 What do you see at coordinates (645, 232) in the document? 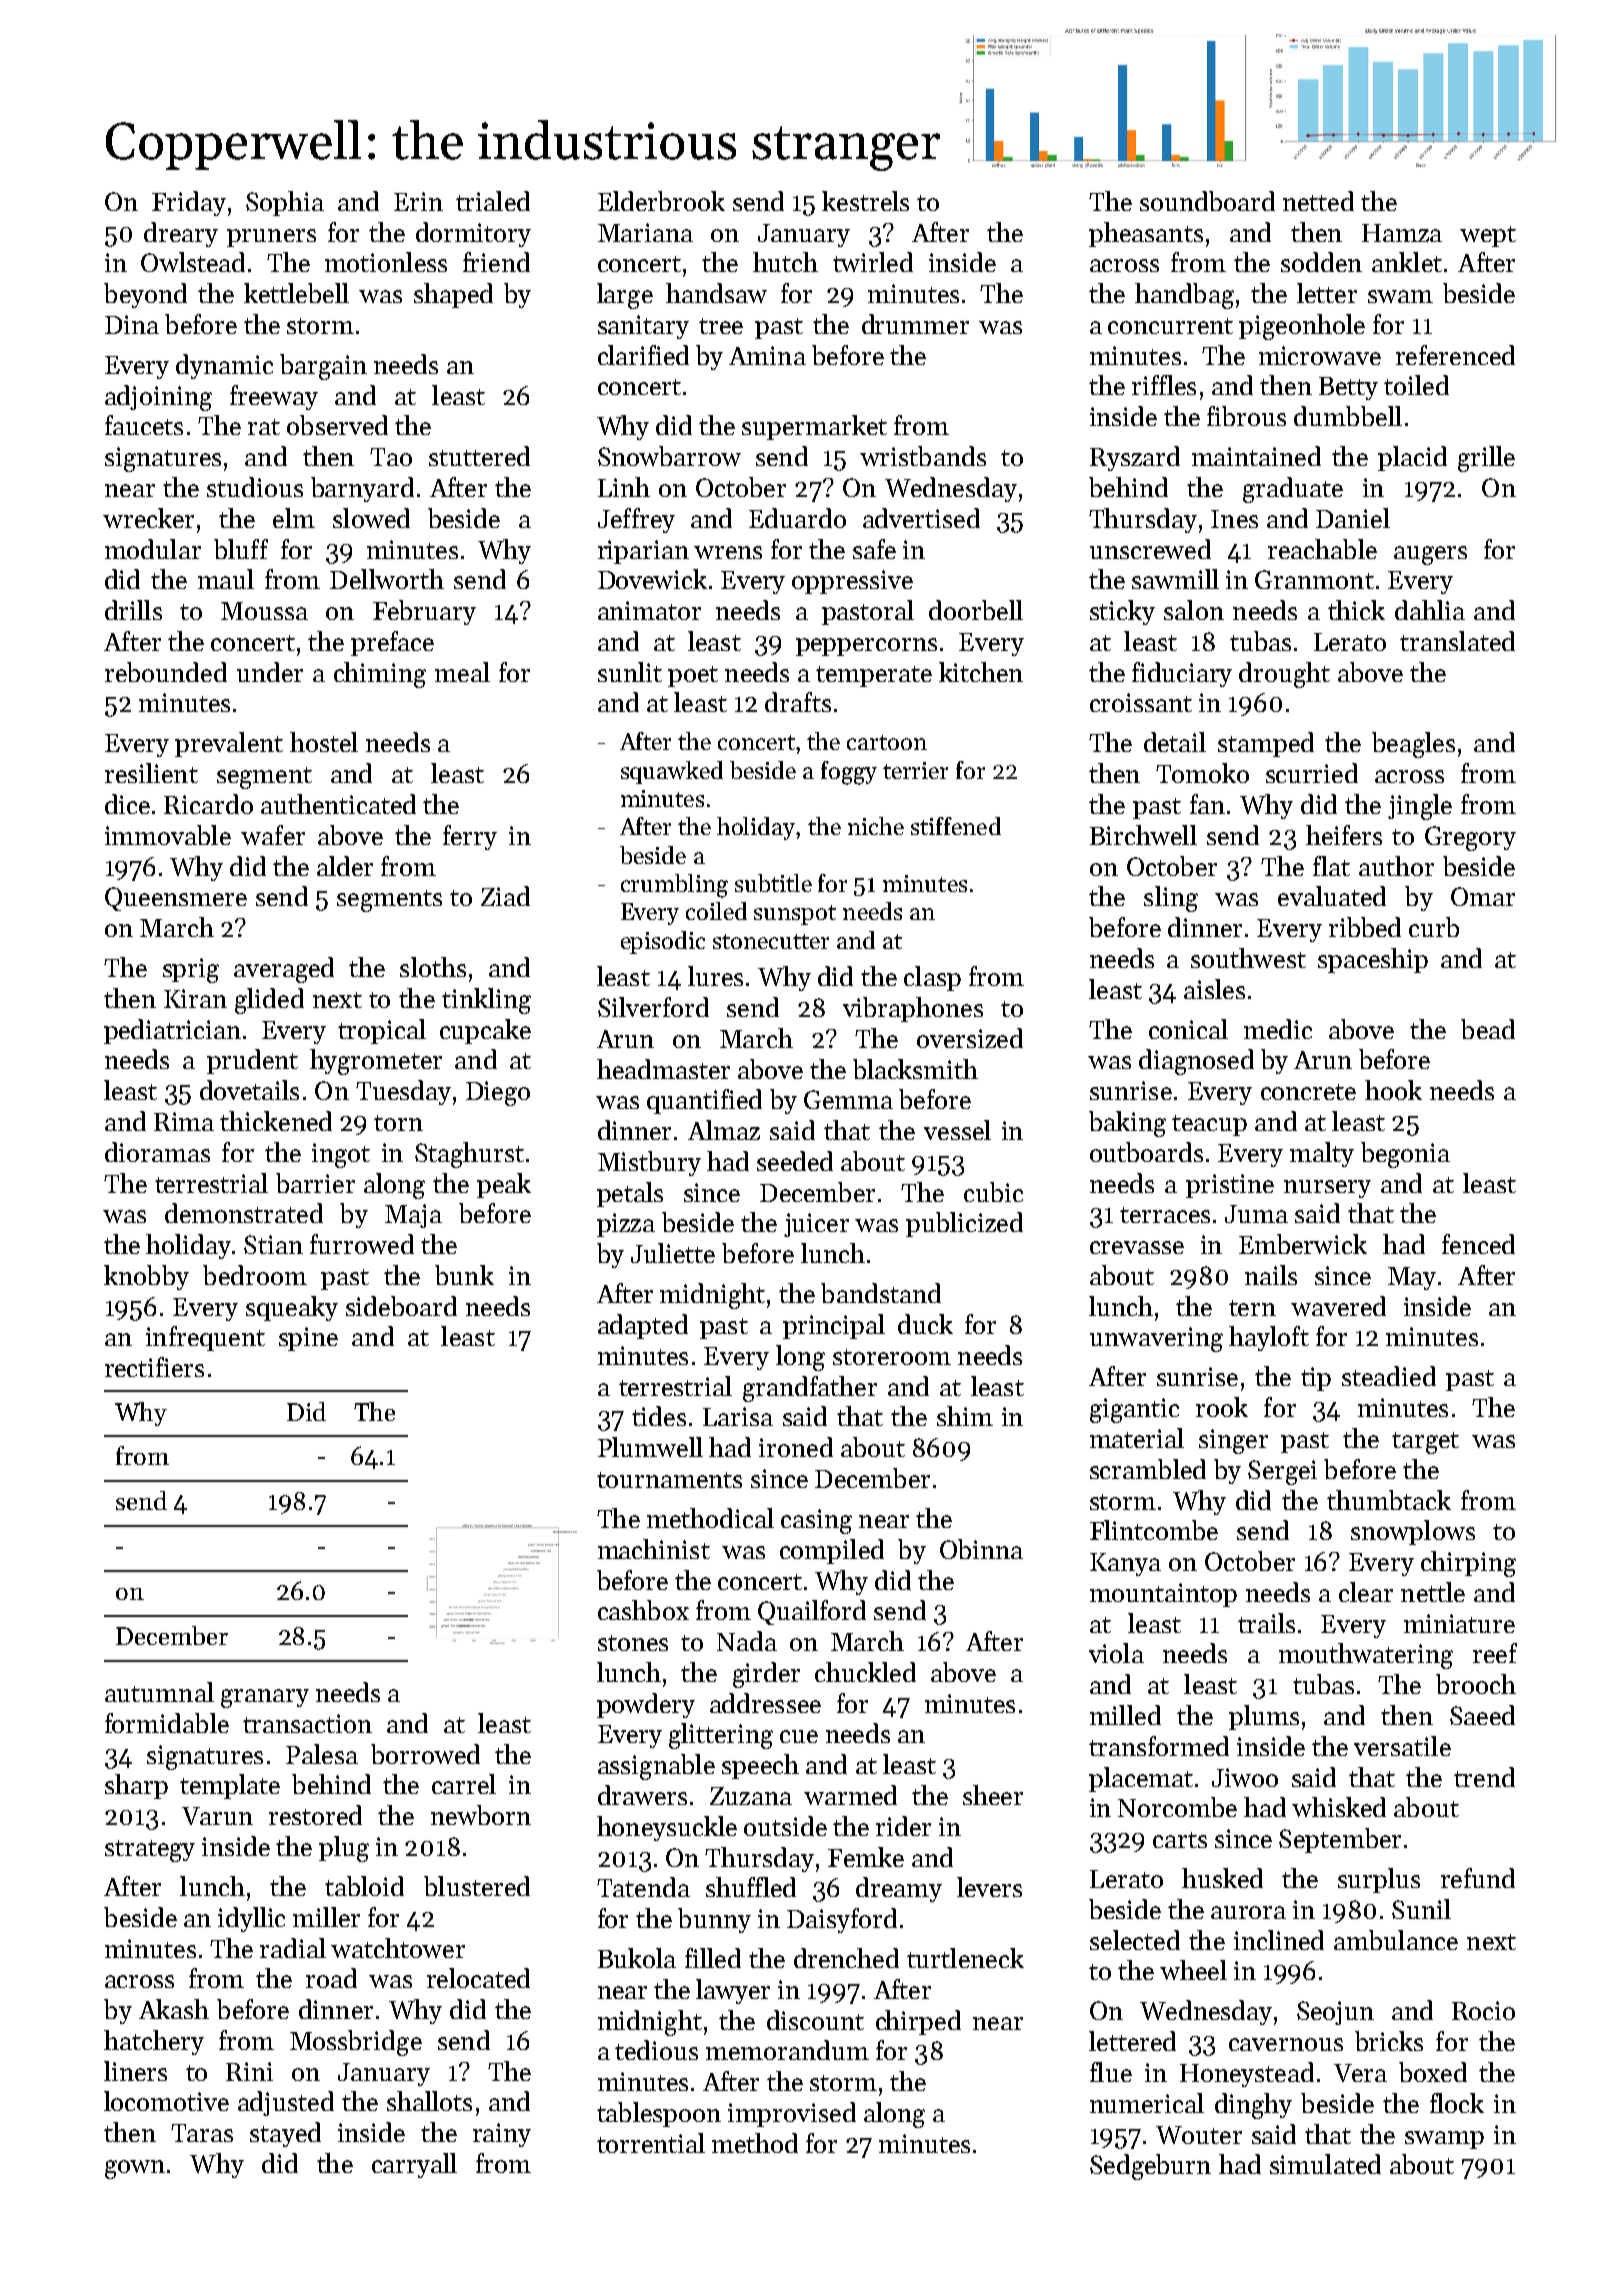
I see `Mariana` at bounding box center [645, 232].
